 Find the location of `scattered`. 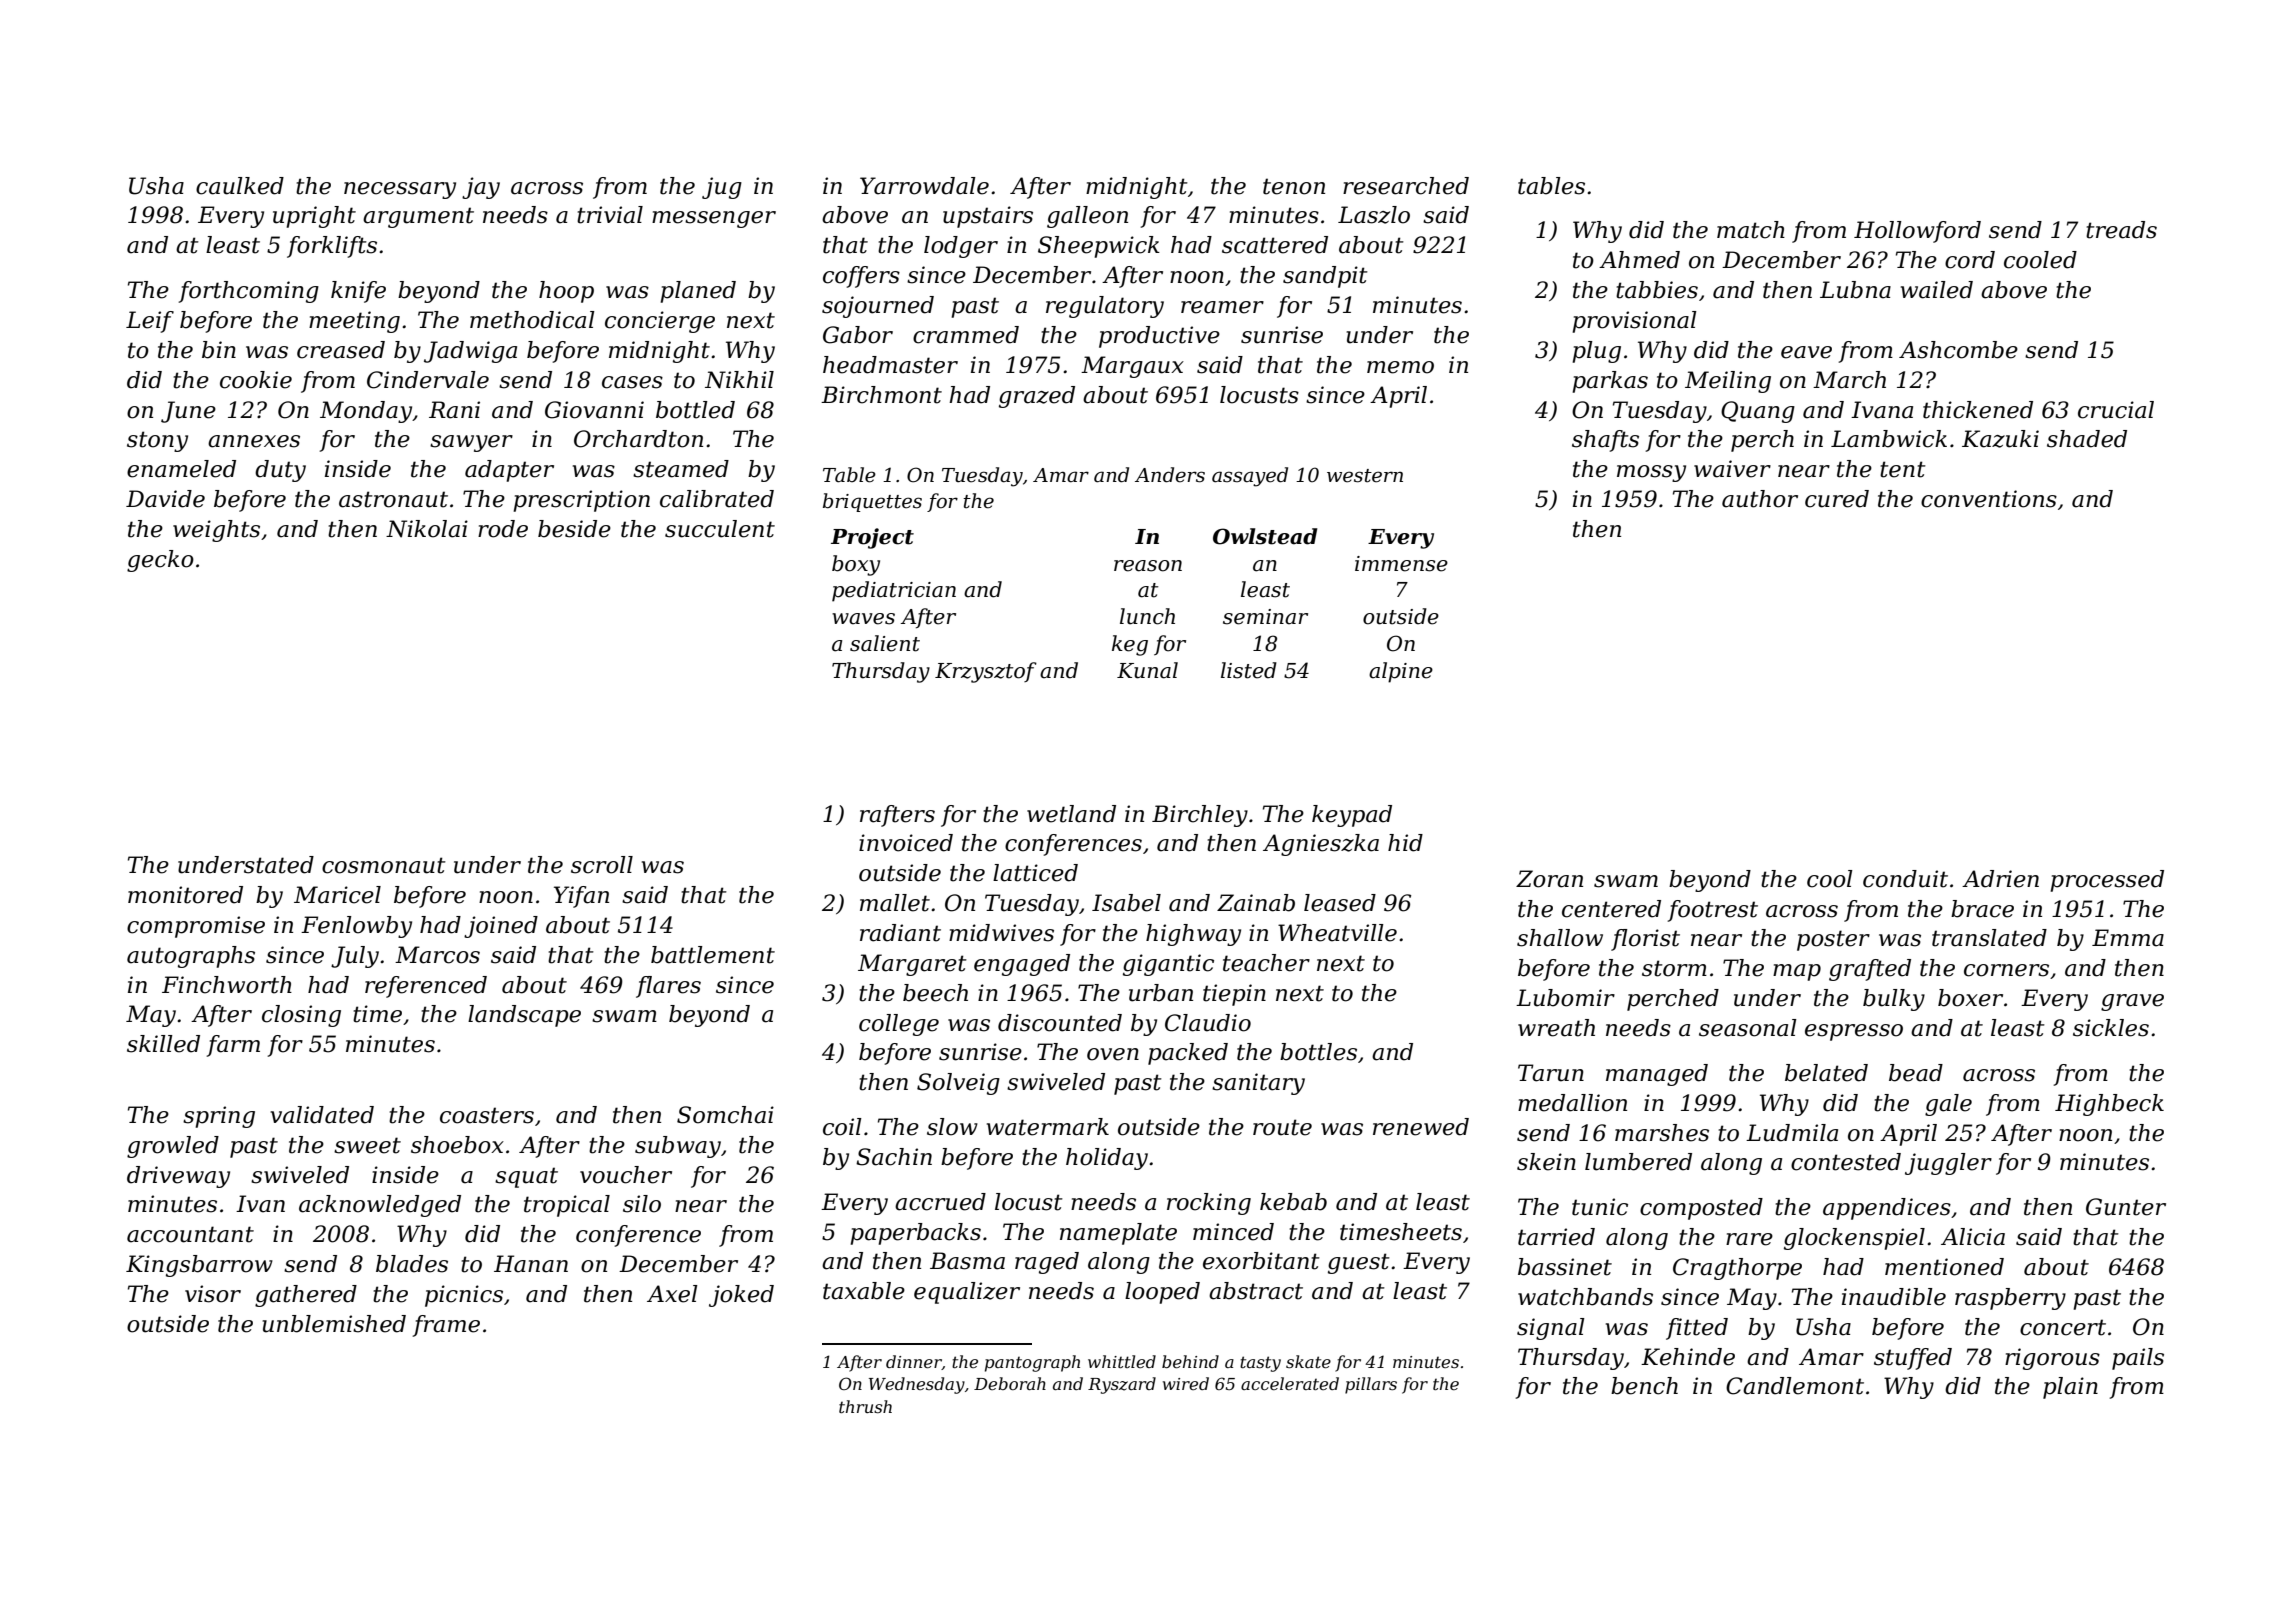

scattered is located at coordinates (1275, 245).
